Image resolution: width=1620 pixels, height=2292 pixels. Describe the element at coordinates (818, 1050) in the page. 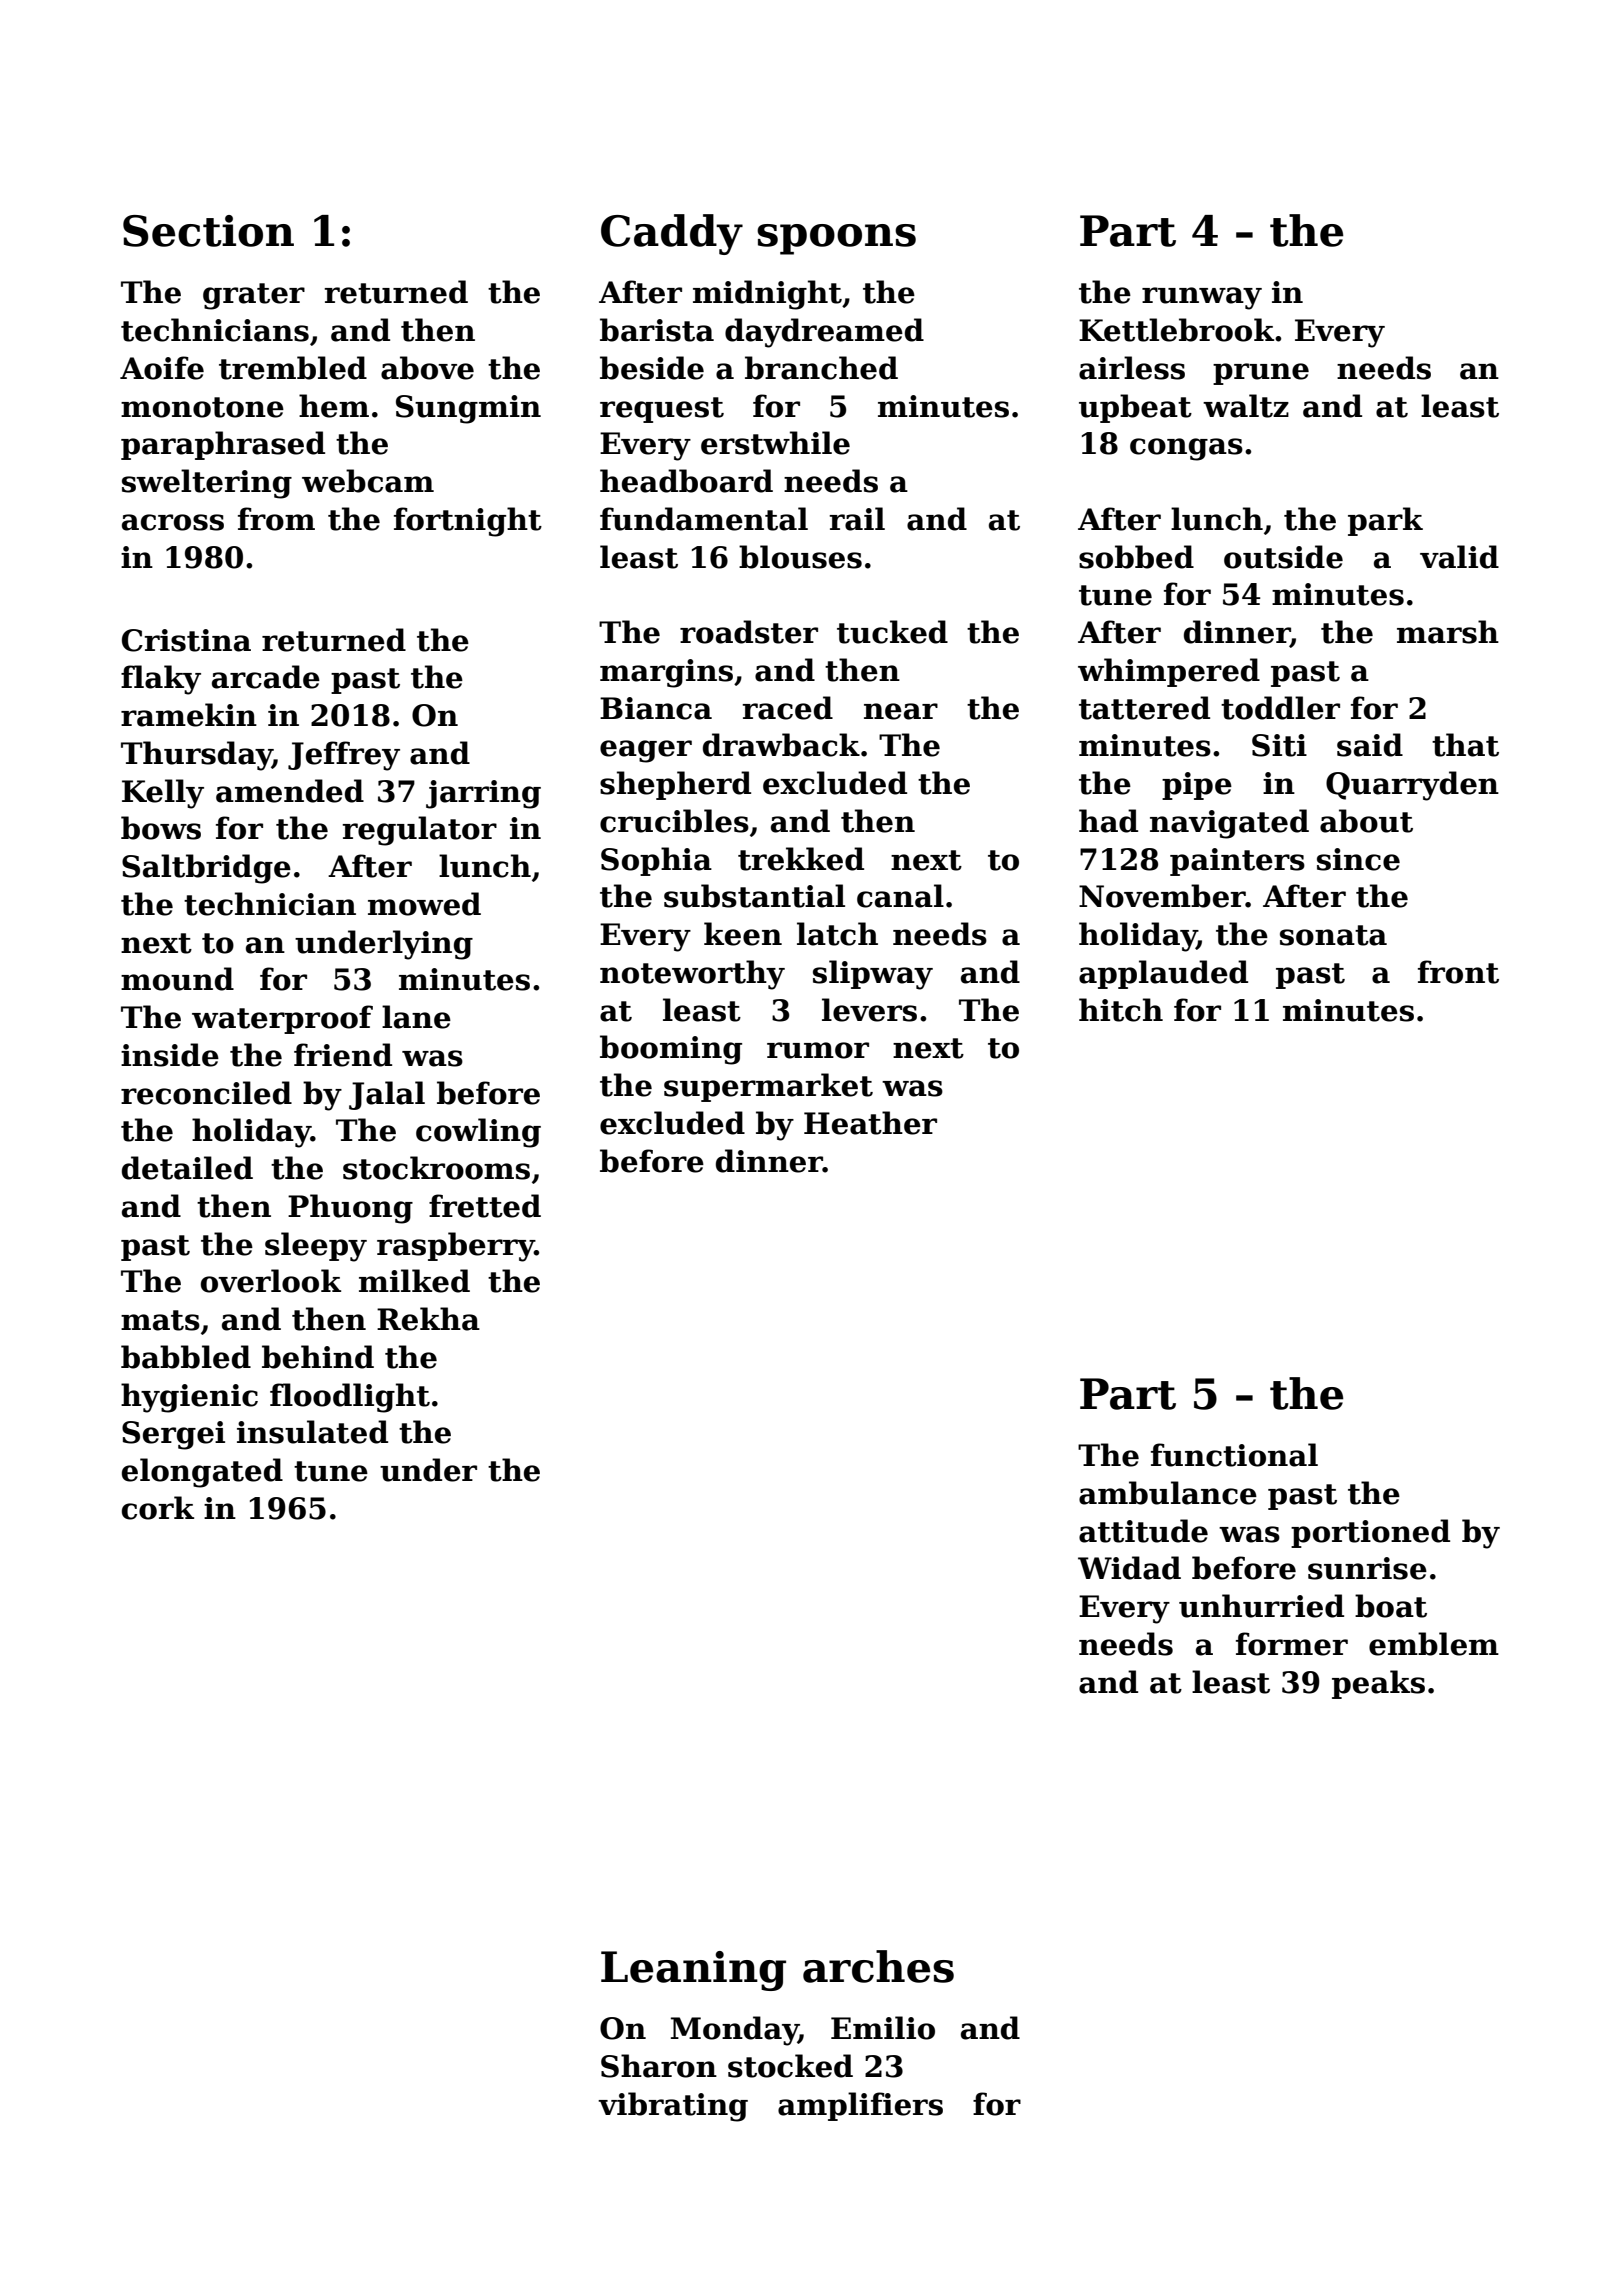

I see `rumor` at that location.
